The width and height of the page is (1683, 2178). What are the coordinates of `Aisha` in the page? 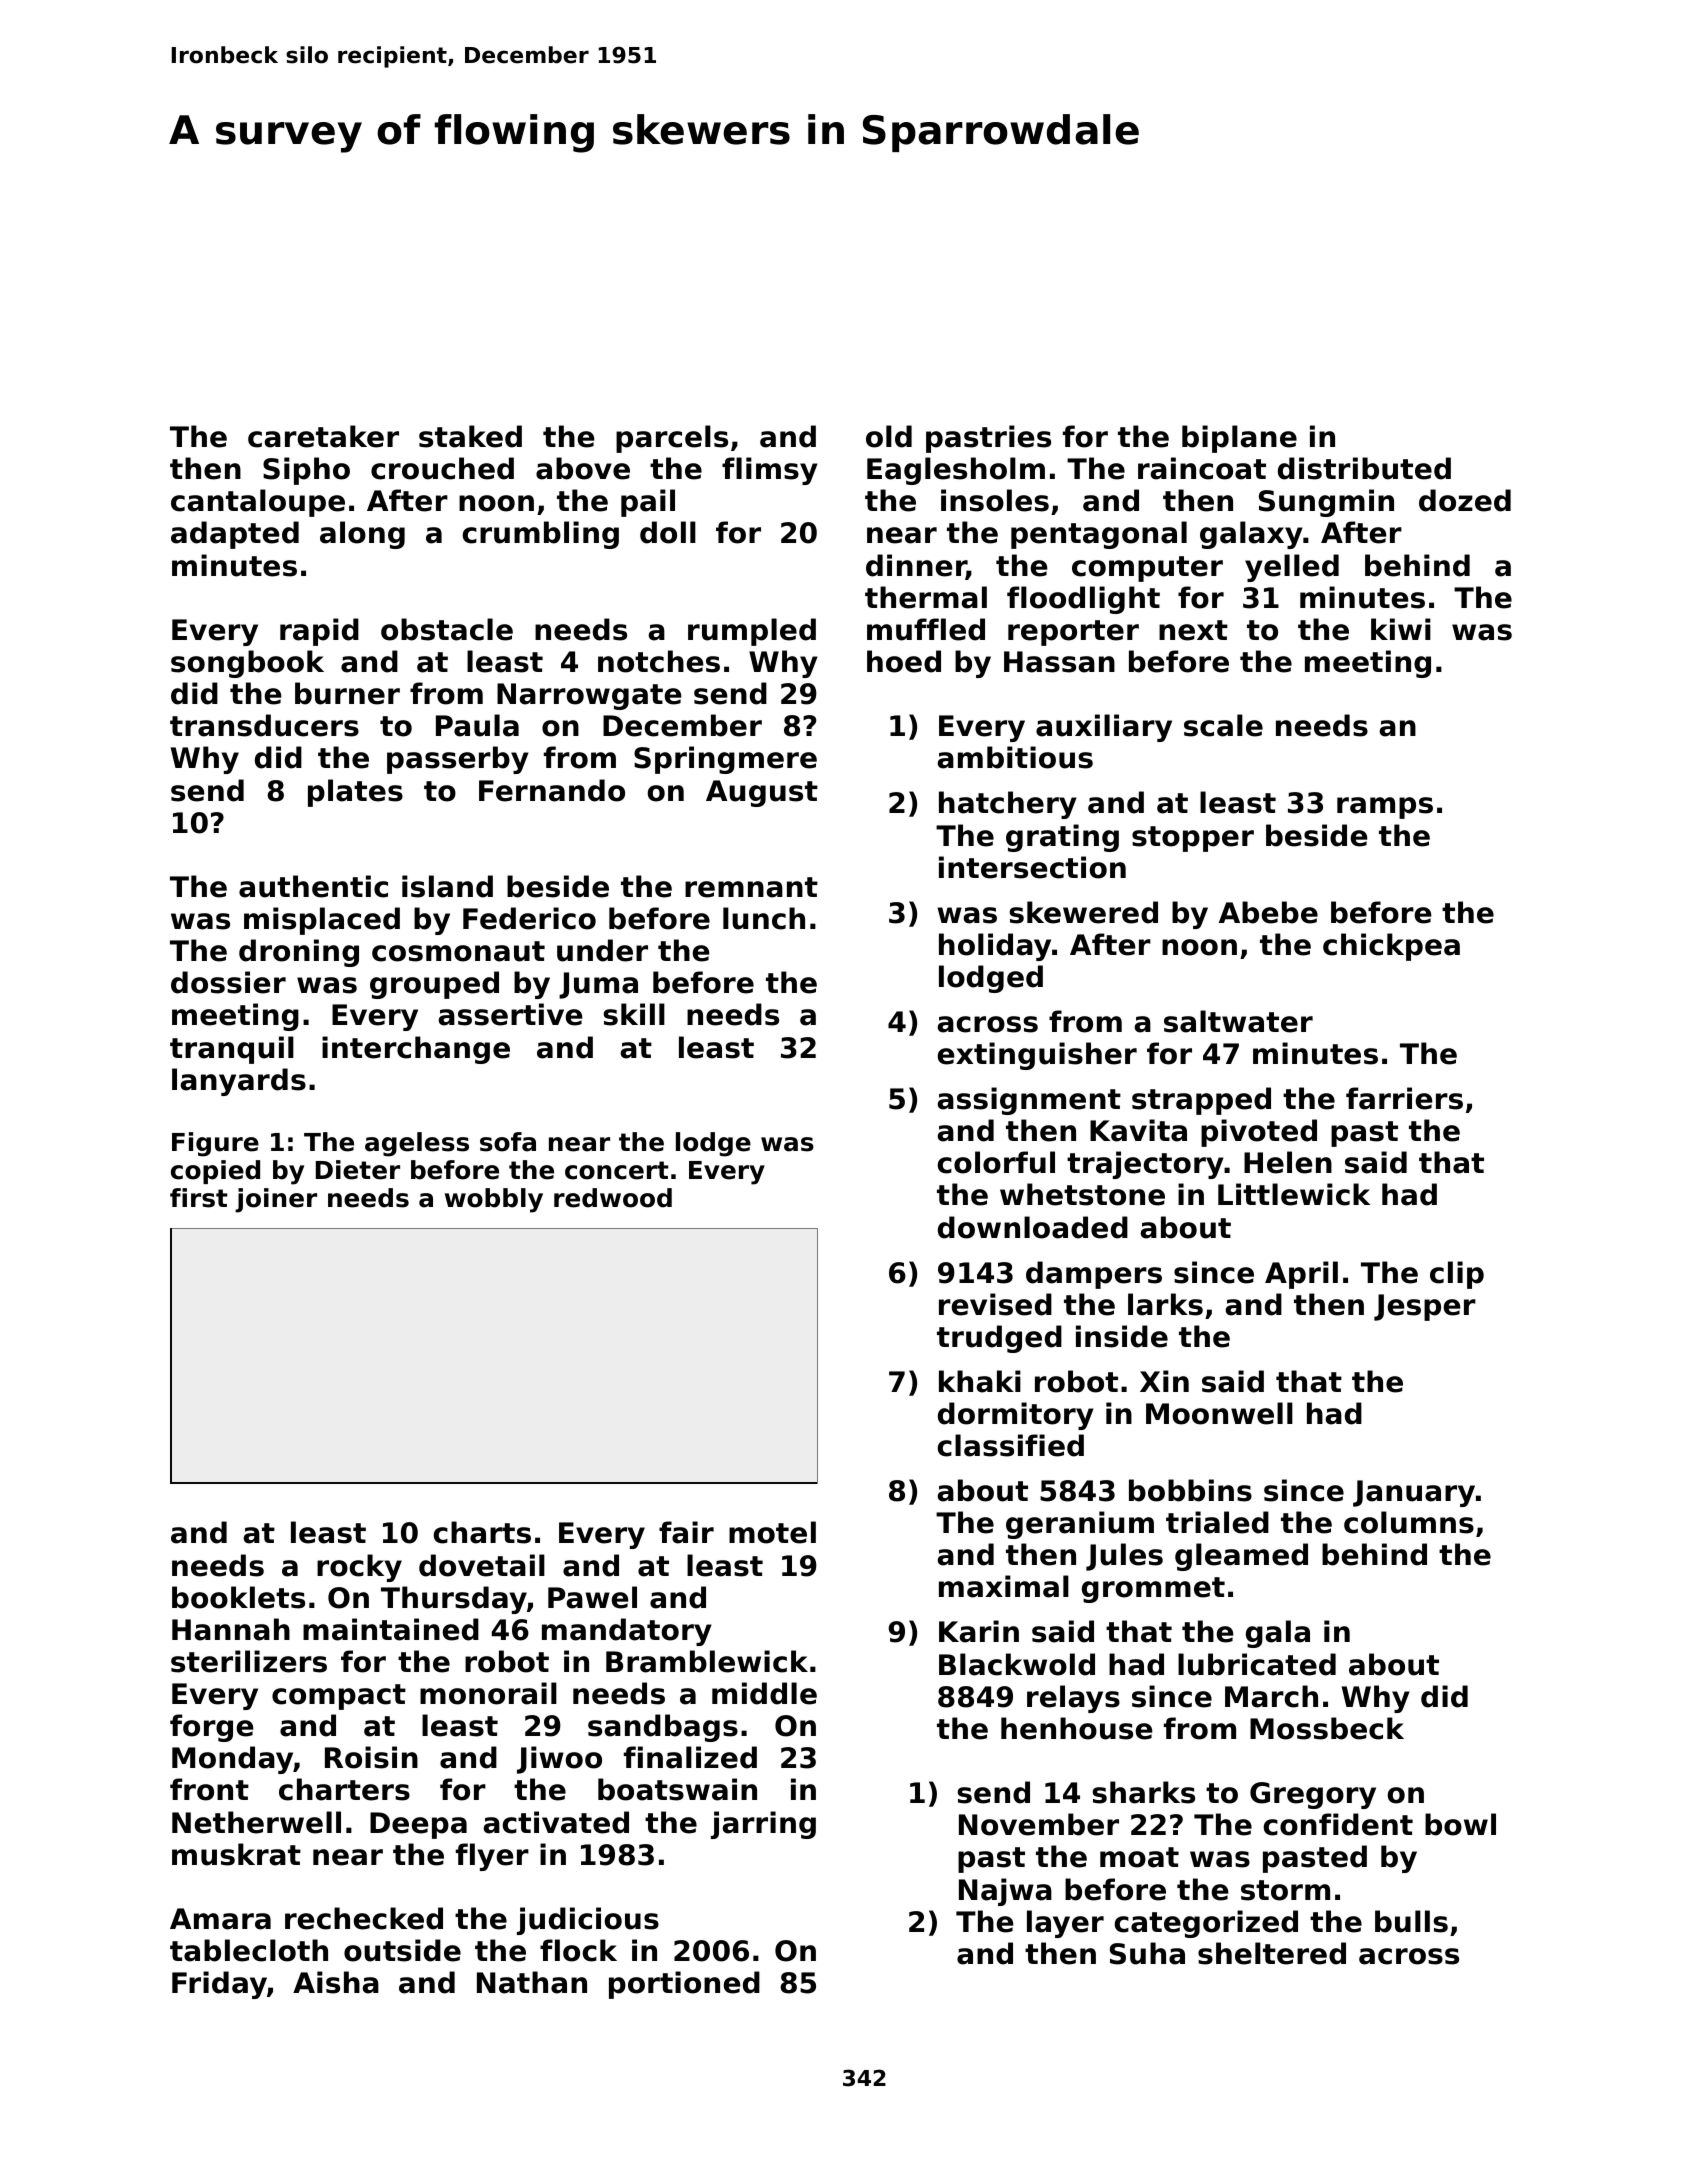 It's located at (336, 1982).
